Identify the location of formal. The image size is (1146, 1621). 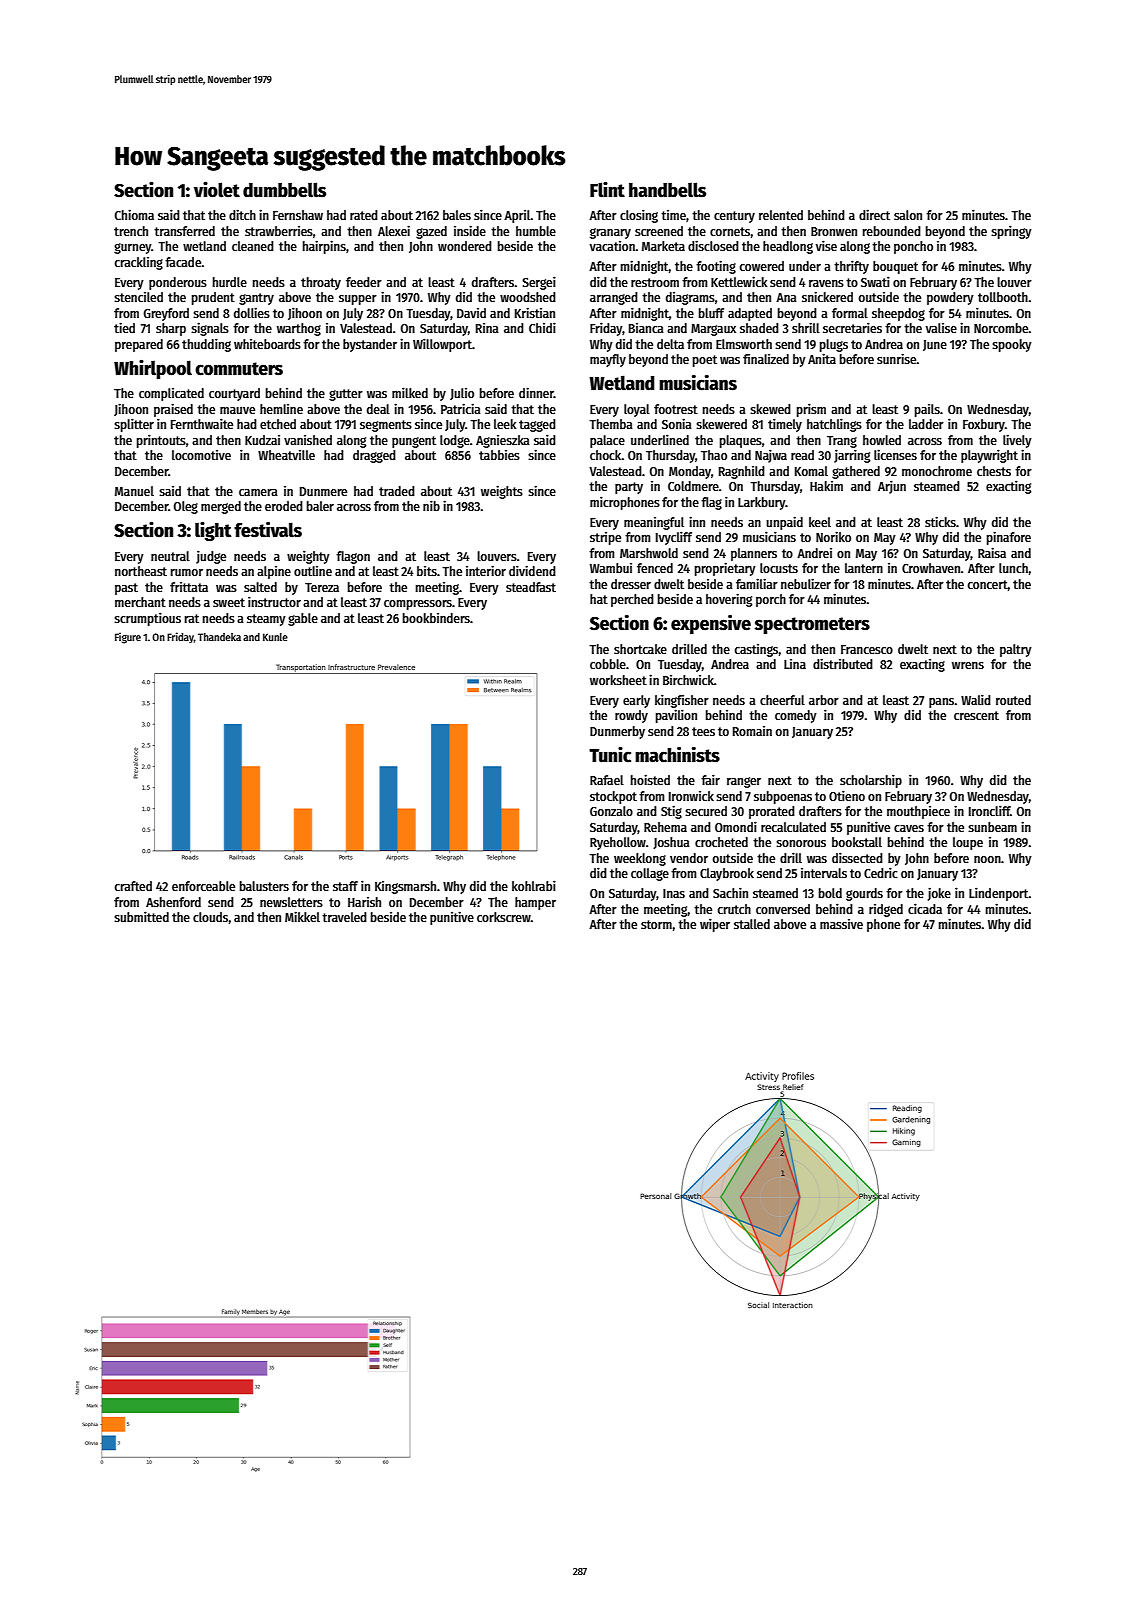
(850, 313).
